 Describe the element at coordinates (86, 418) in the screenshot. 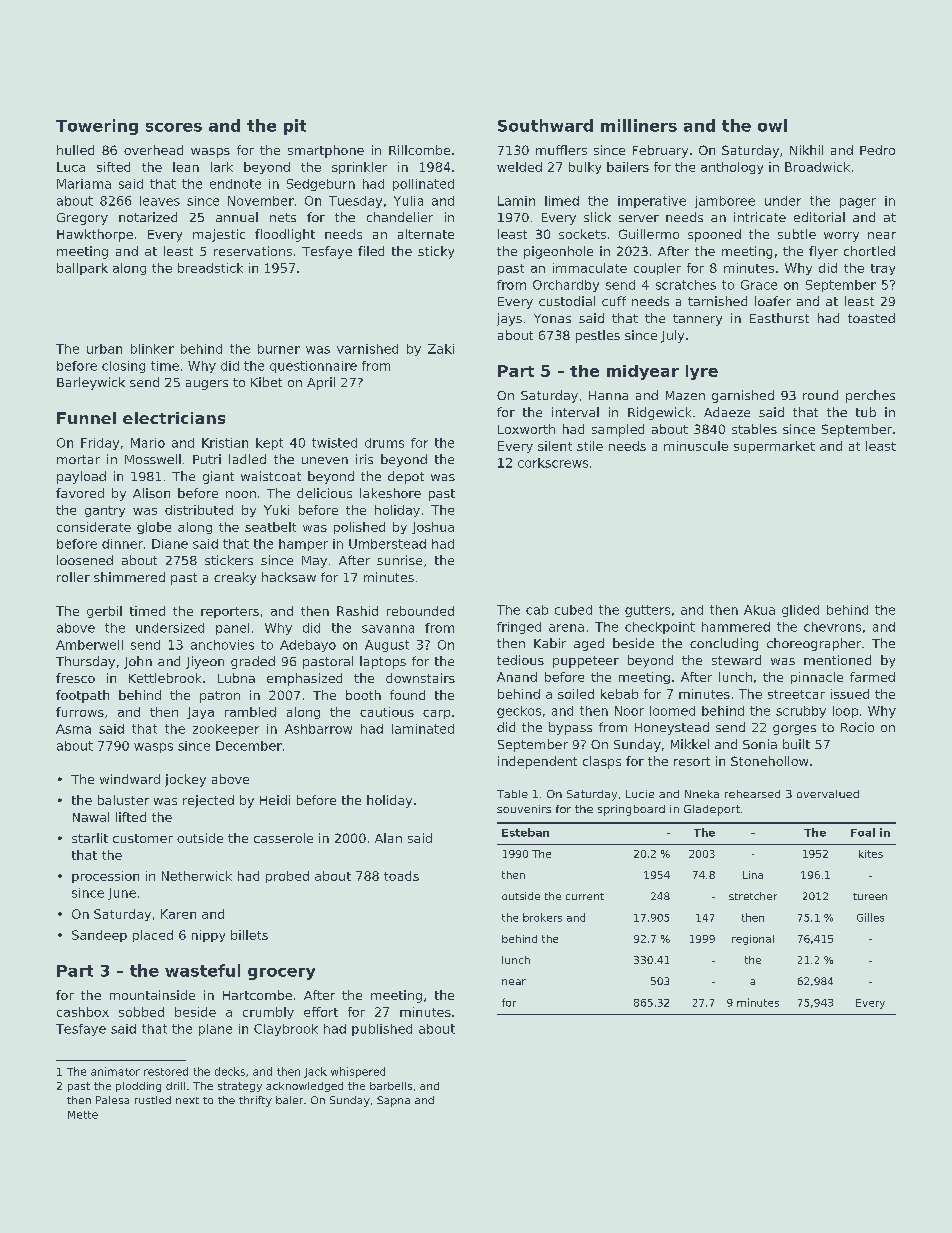

I see `Funnel` at that location.
